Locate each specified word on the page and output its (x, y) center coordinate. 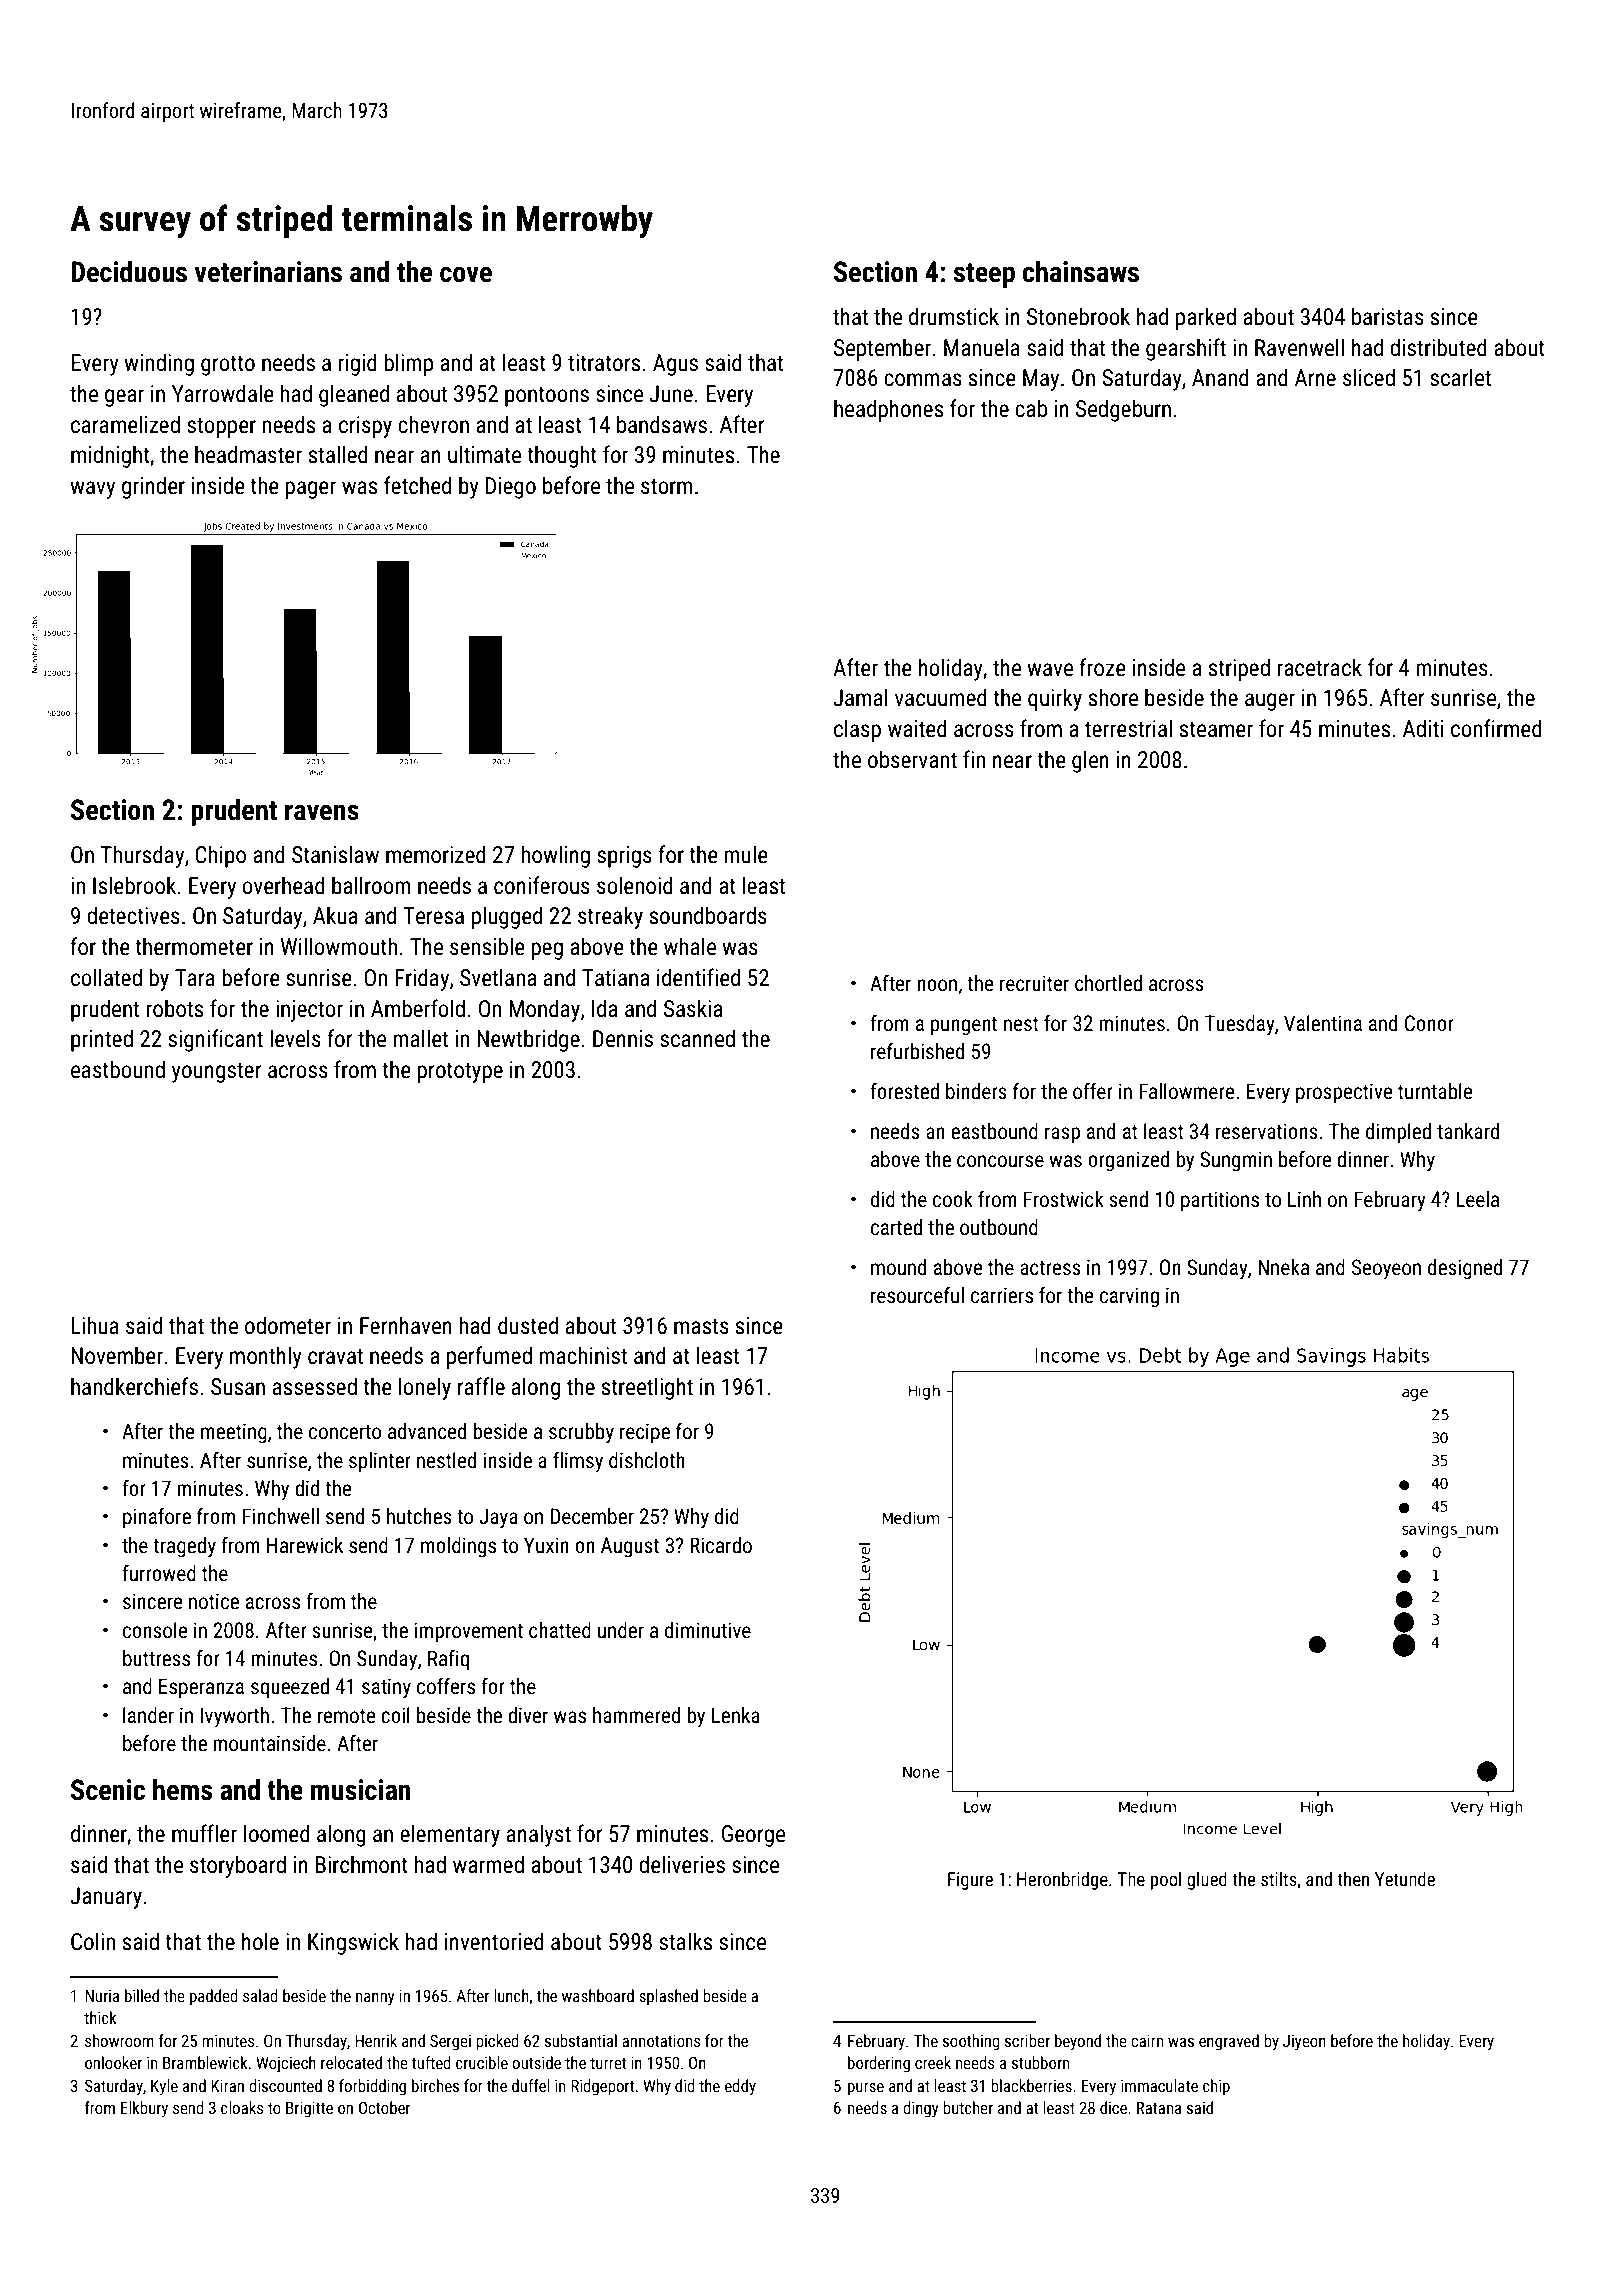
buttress (156, 1658)
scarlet (1460, 377)
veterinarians (268, 272)
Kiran (227, 2086)
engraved (1229, 2042)
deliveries (682, 1864)
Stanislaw (335, 854)
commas (923, 380)
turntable (1435, 1091)
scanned (697, 1038)
